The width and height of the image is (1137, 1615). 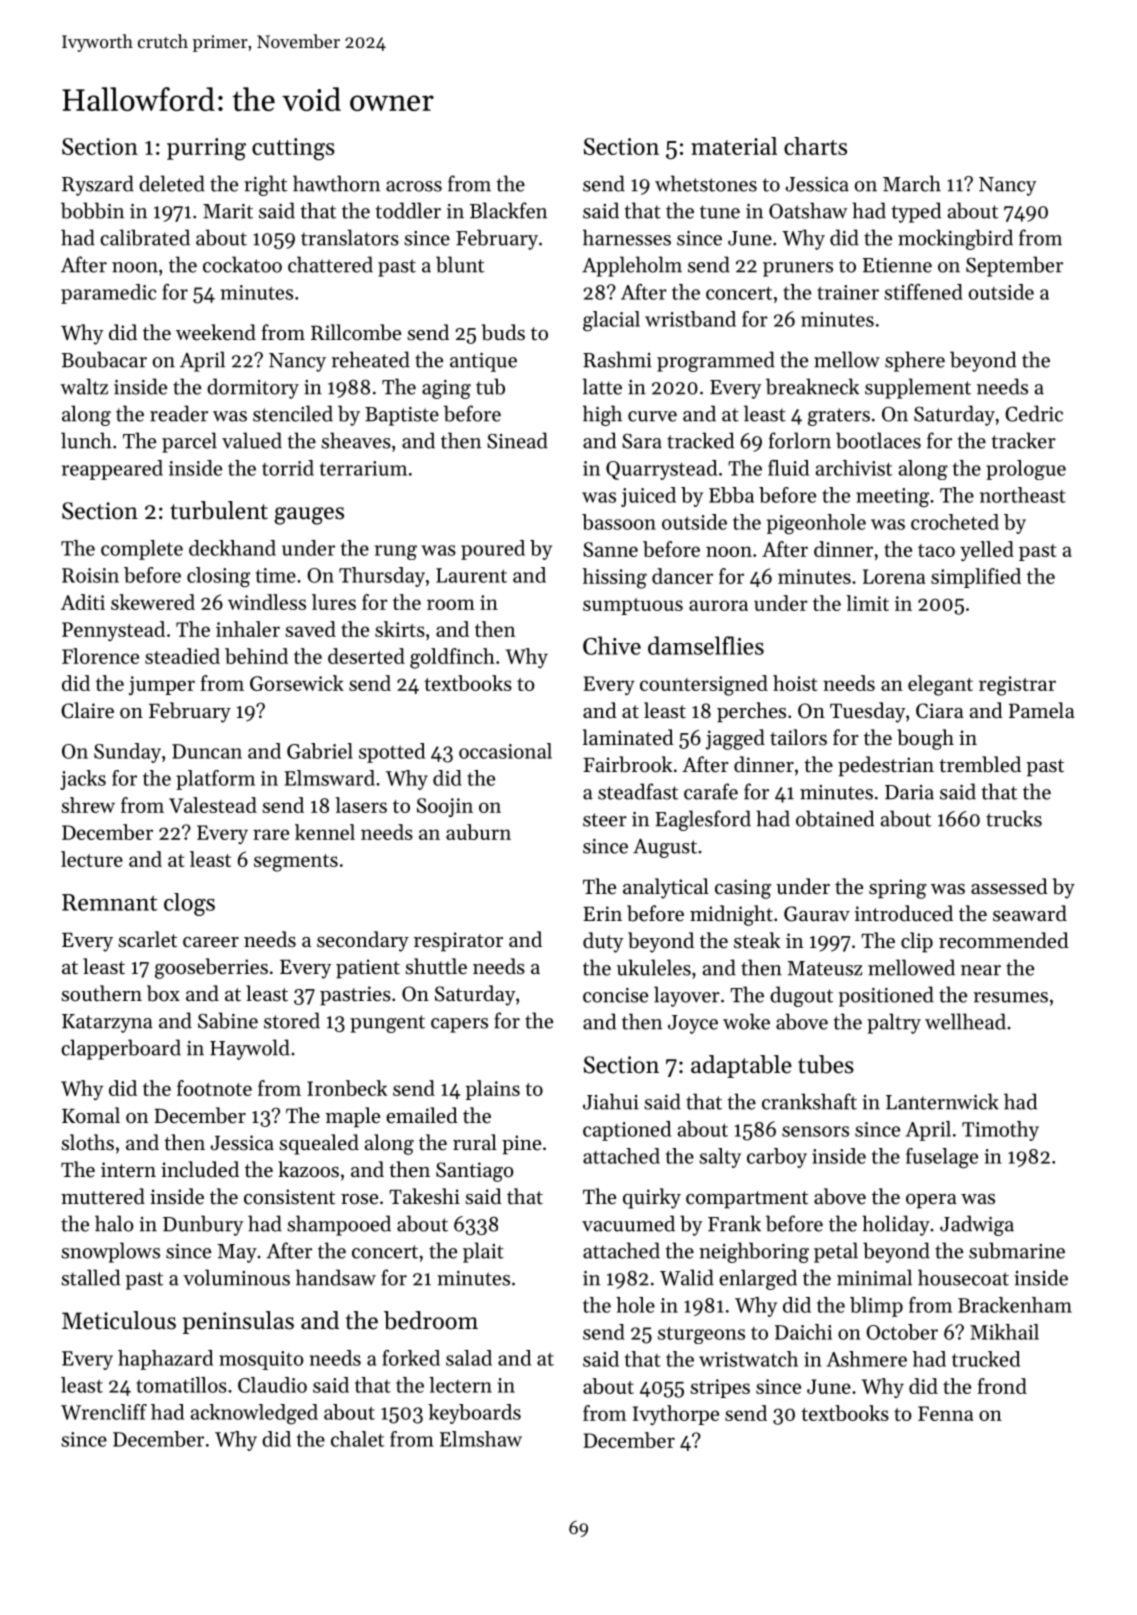 I want to click on charts, so click(x=815, y=146).
